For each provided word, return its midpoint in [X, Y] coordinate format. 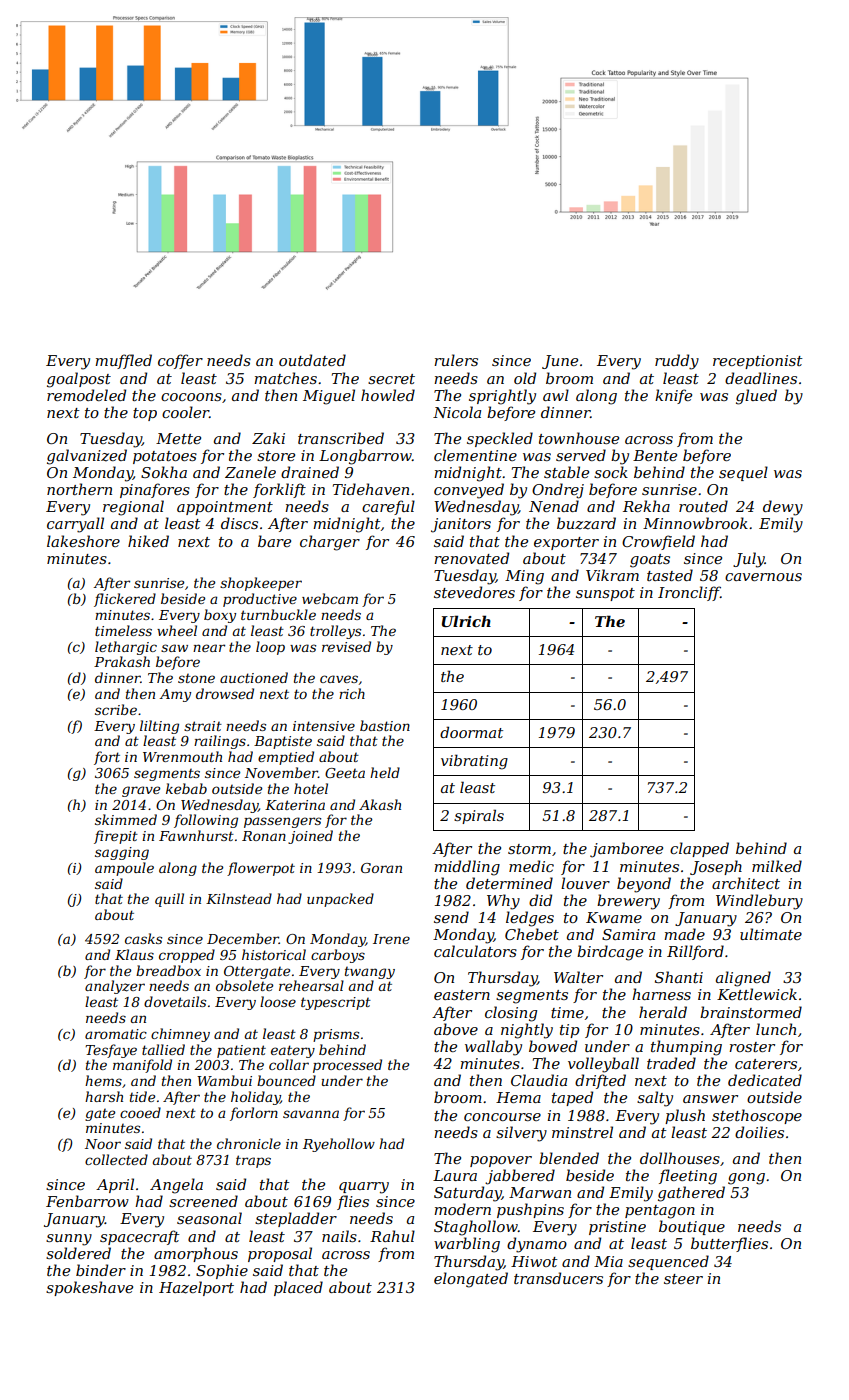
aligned [743, 979]
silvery [521, 1134]
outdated [312, 360]
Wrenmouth [182, 756]
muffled [123, 361]
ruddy [677, 362]
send [451, 917]
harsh [104, 1096]
